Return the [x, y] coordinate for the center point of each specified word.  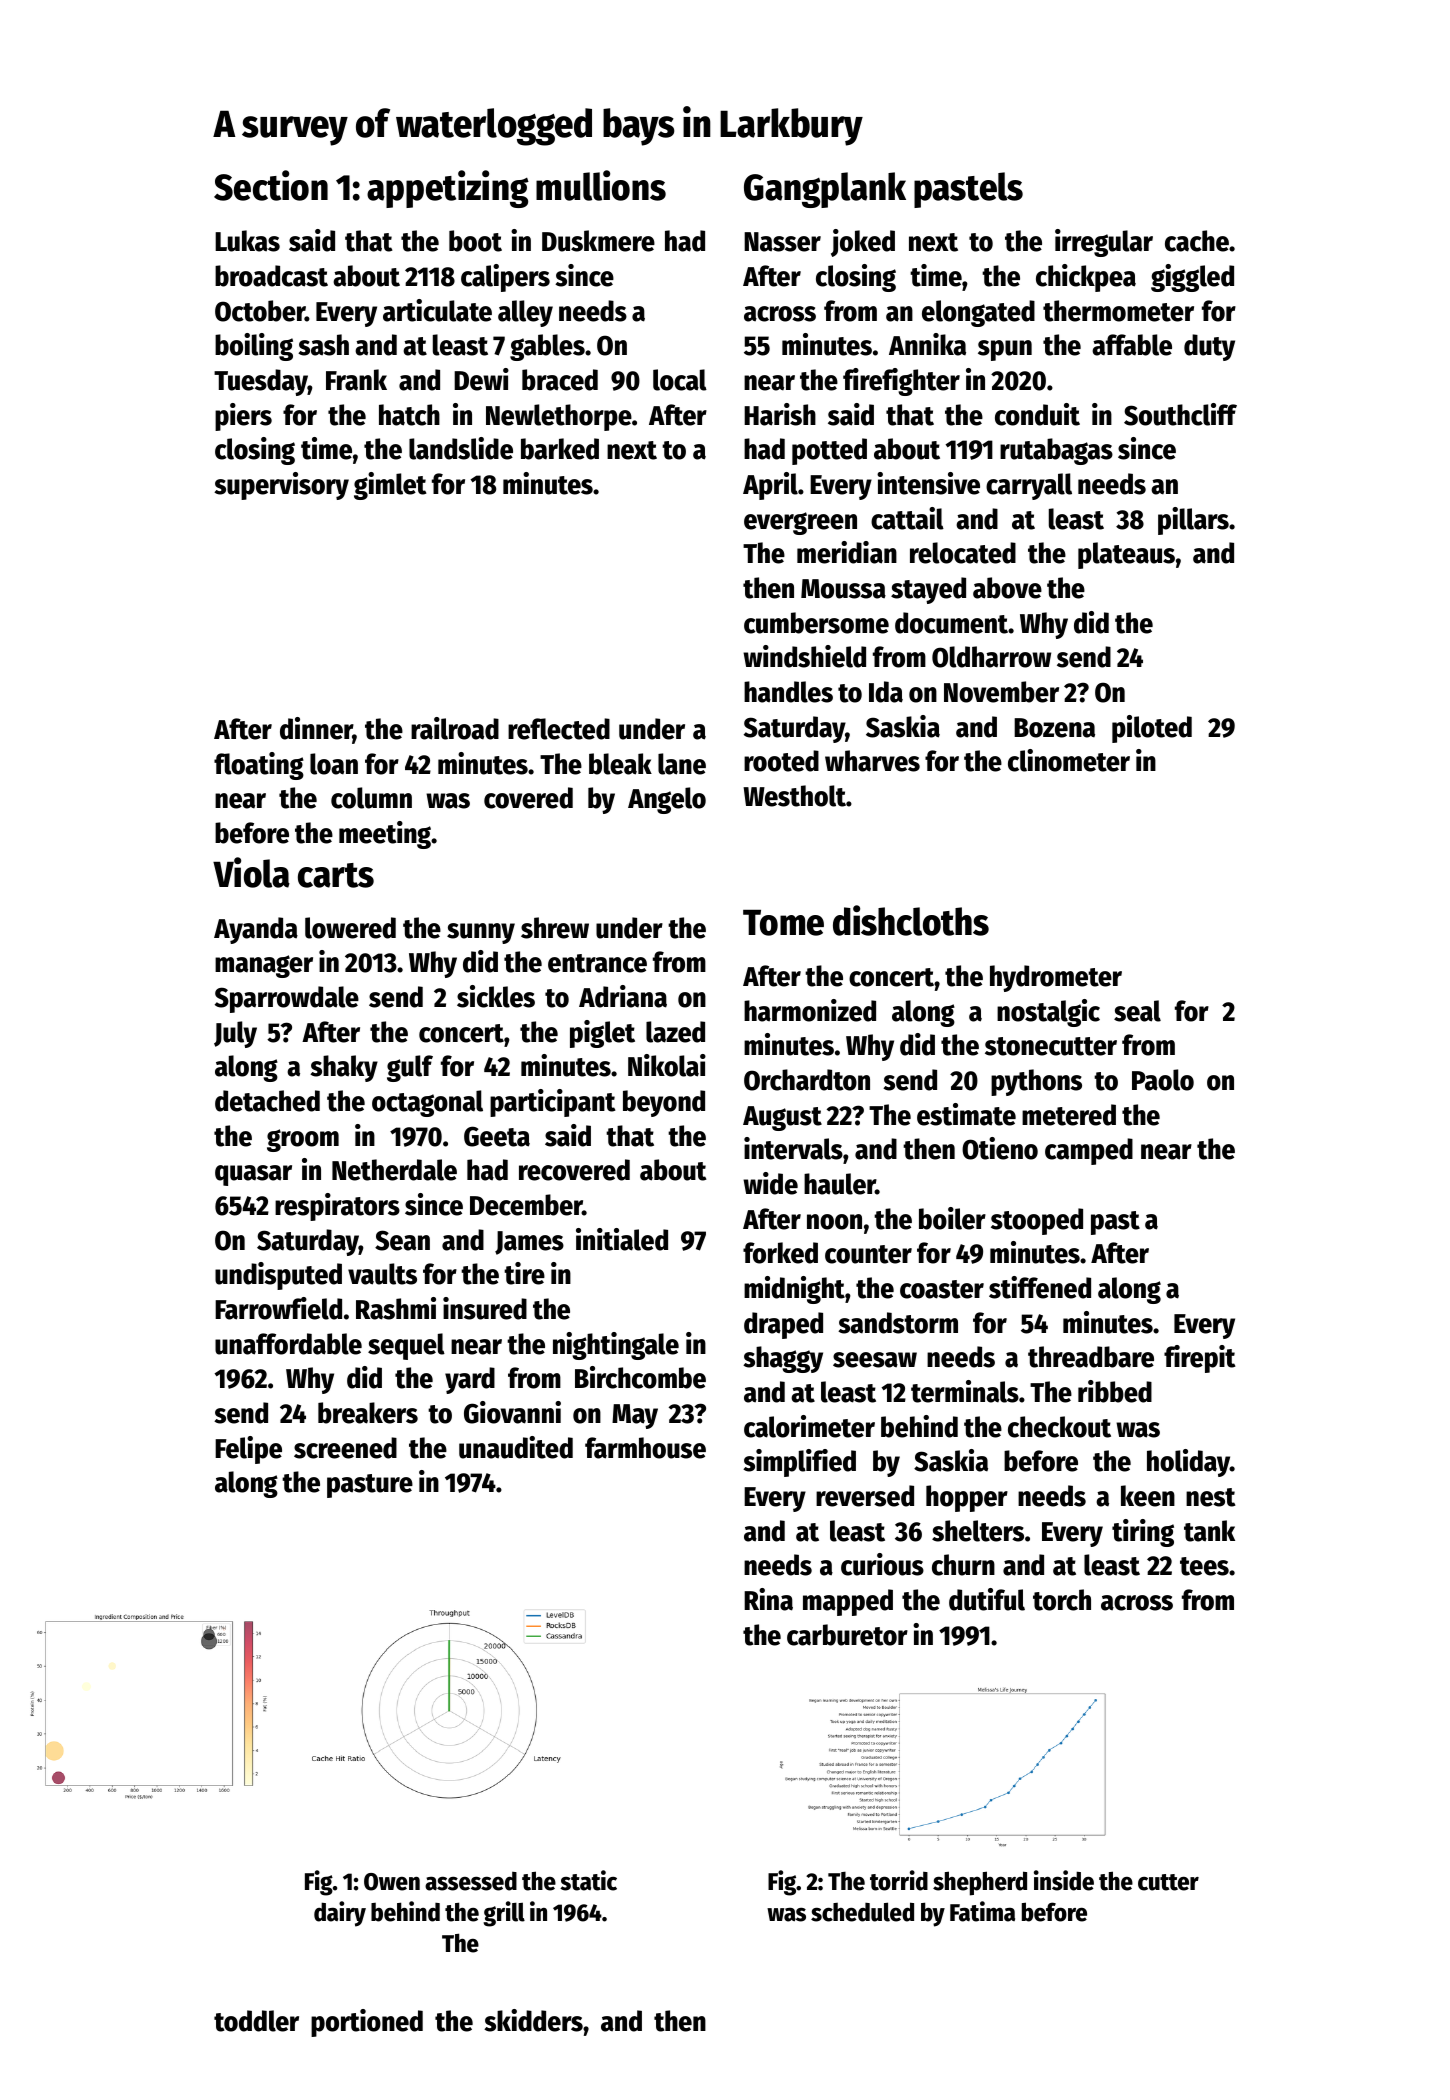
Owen [392, 1882]
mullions [601, 185]
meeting [385, 835]
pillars [1193, 521]
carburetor [847, 1635]
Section [271, 185]
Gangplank [825, 190]
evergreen [800, 523]
